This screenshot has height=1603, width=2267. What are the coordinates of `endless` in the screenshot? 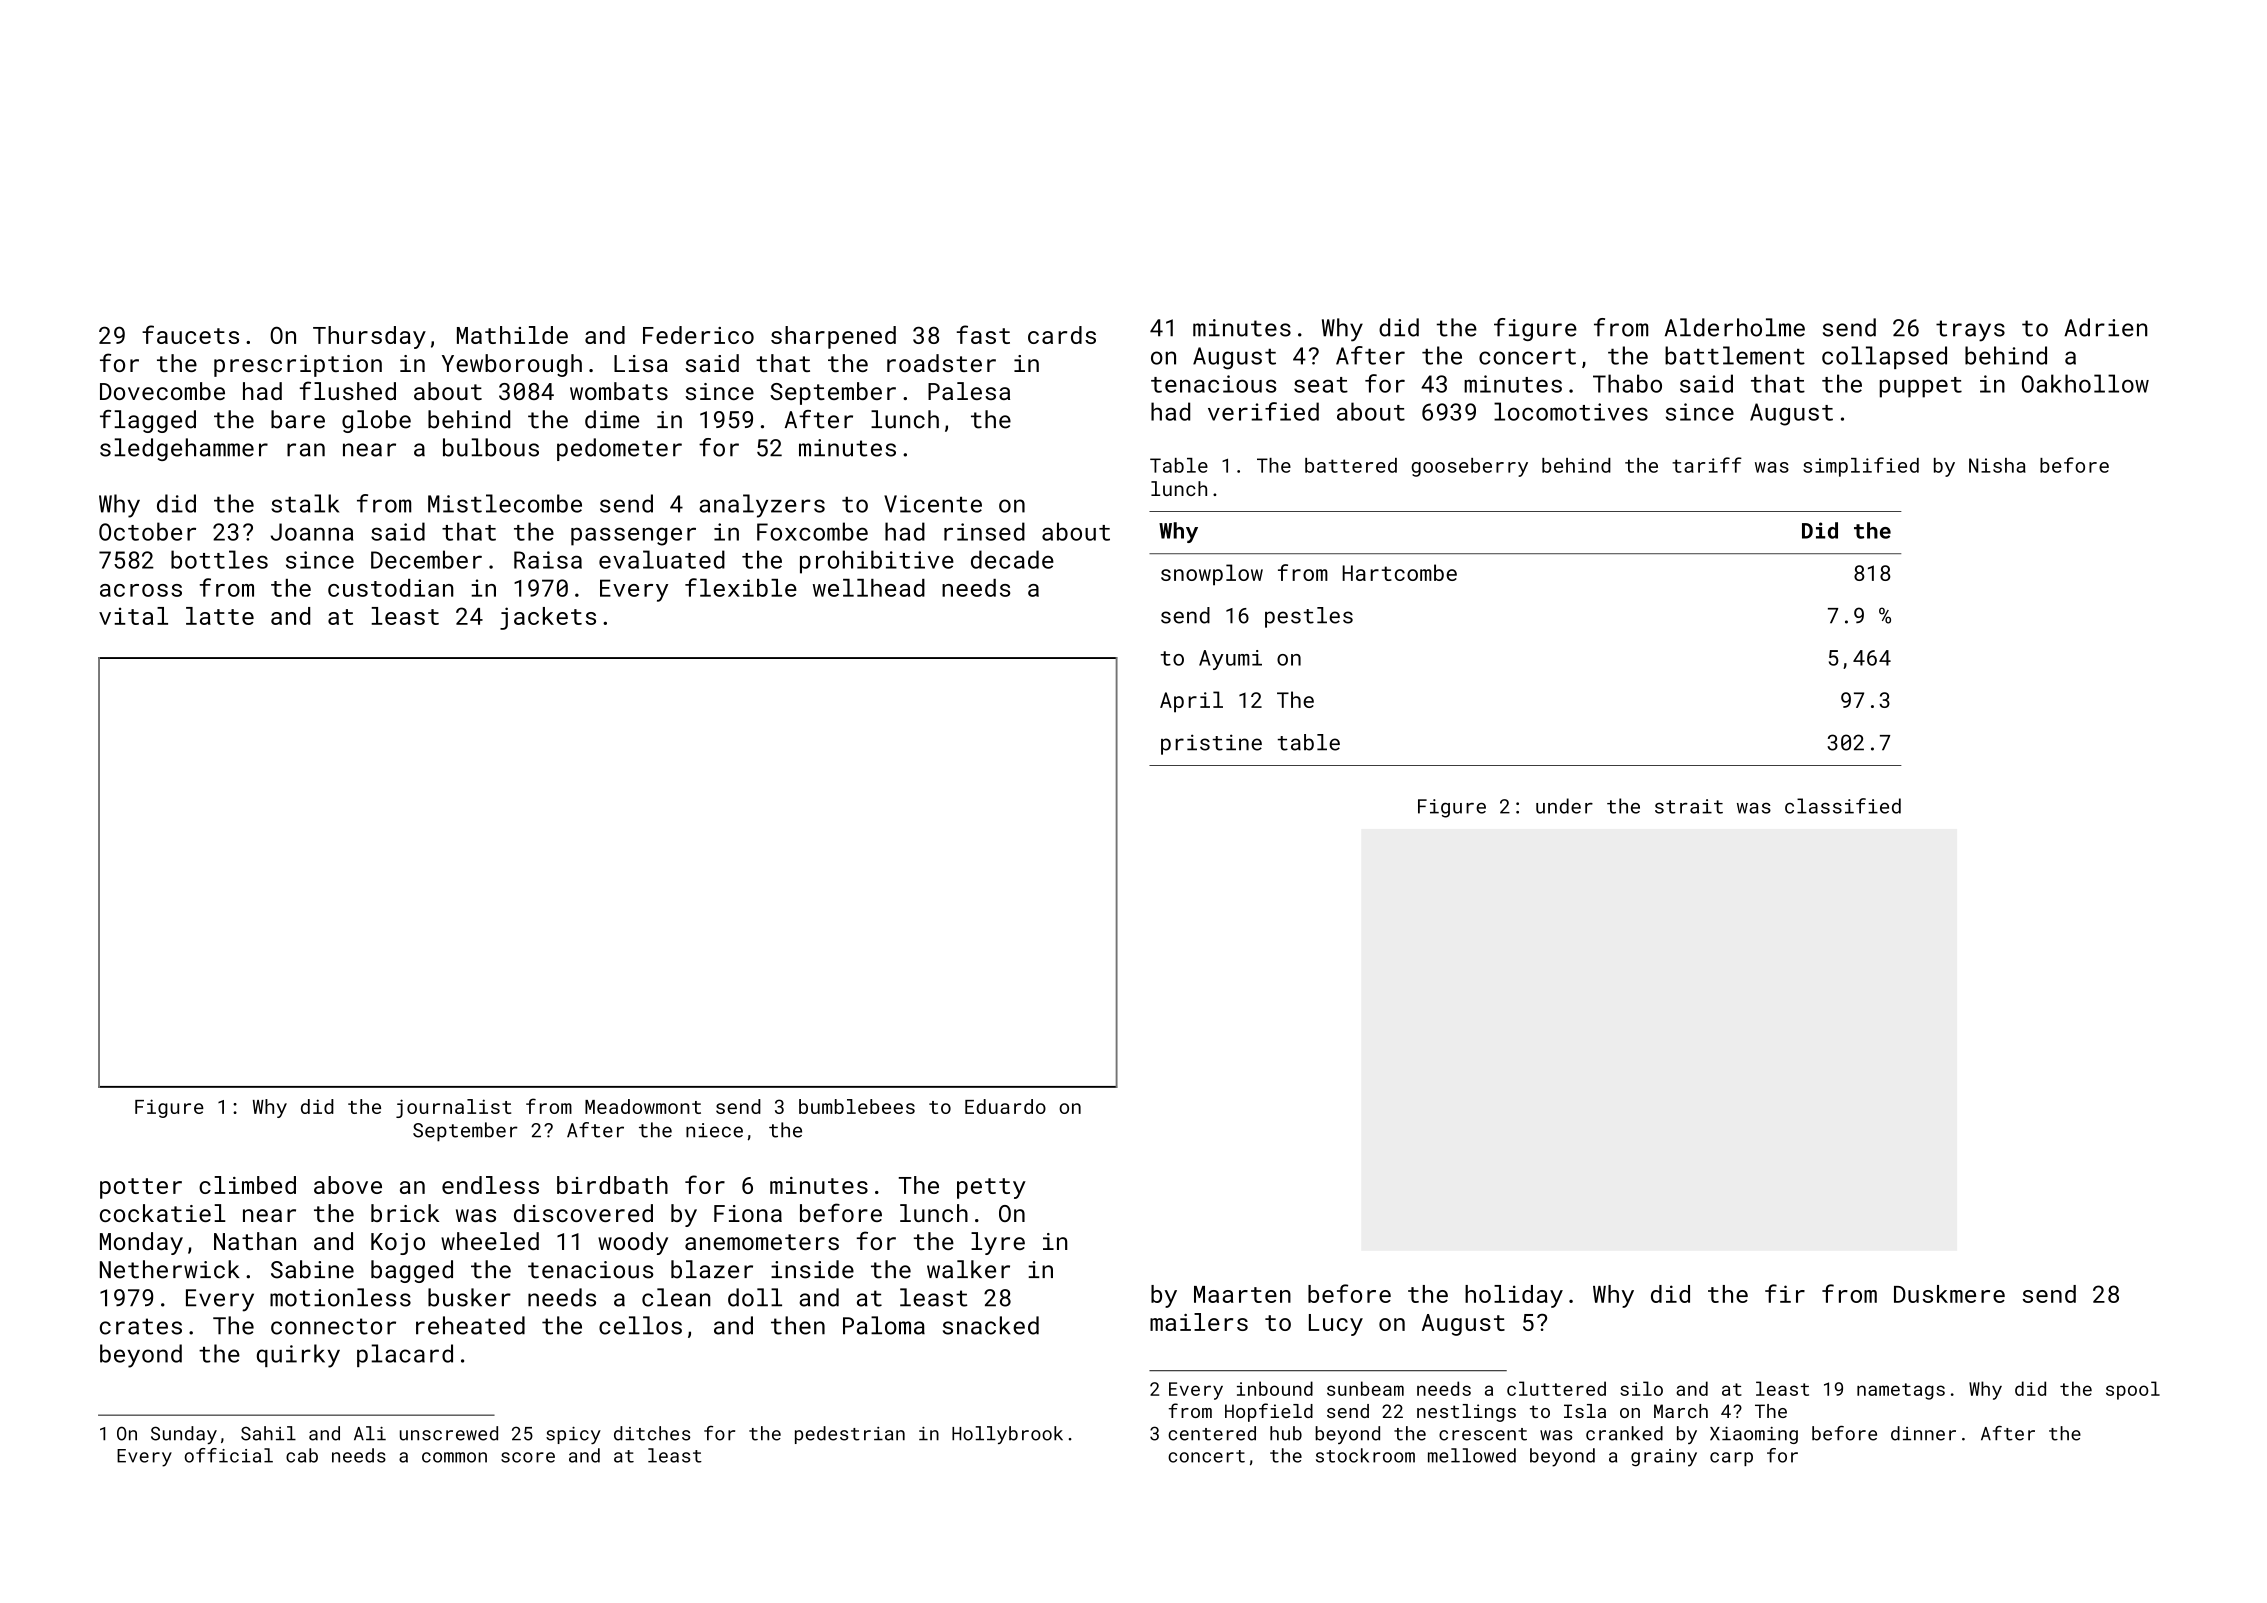 It's located at (490, 1185).
